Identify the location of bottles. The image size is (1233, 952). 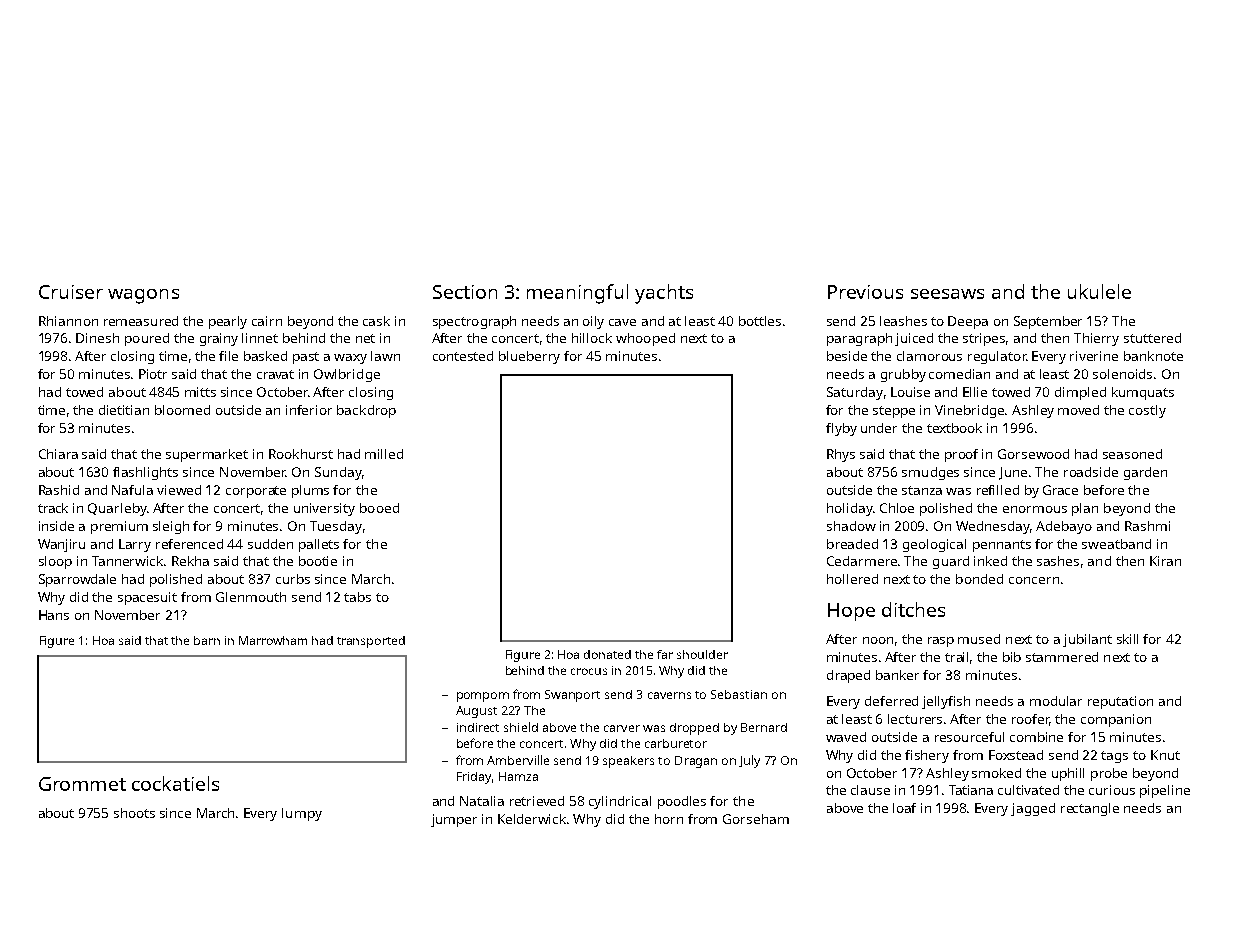
(760, 321).
